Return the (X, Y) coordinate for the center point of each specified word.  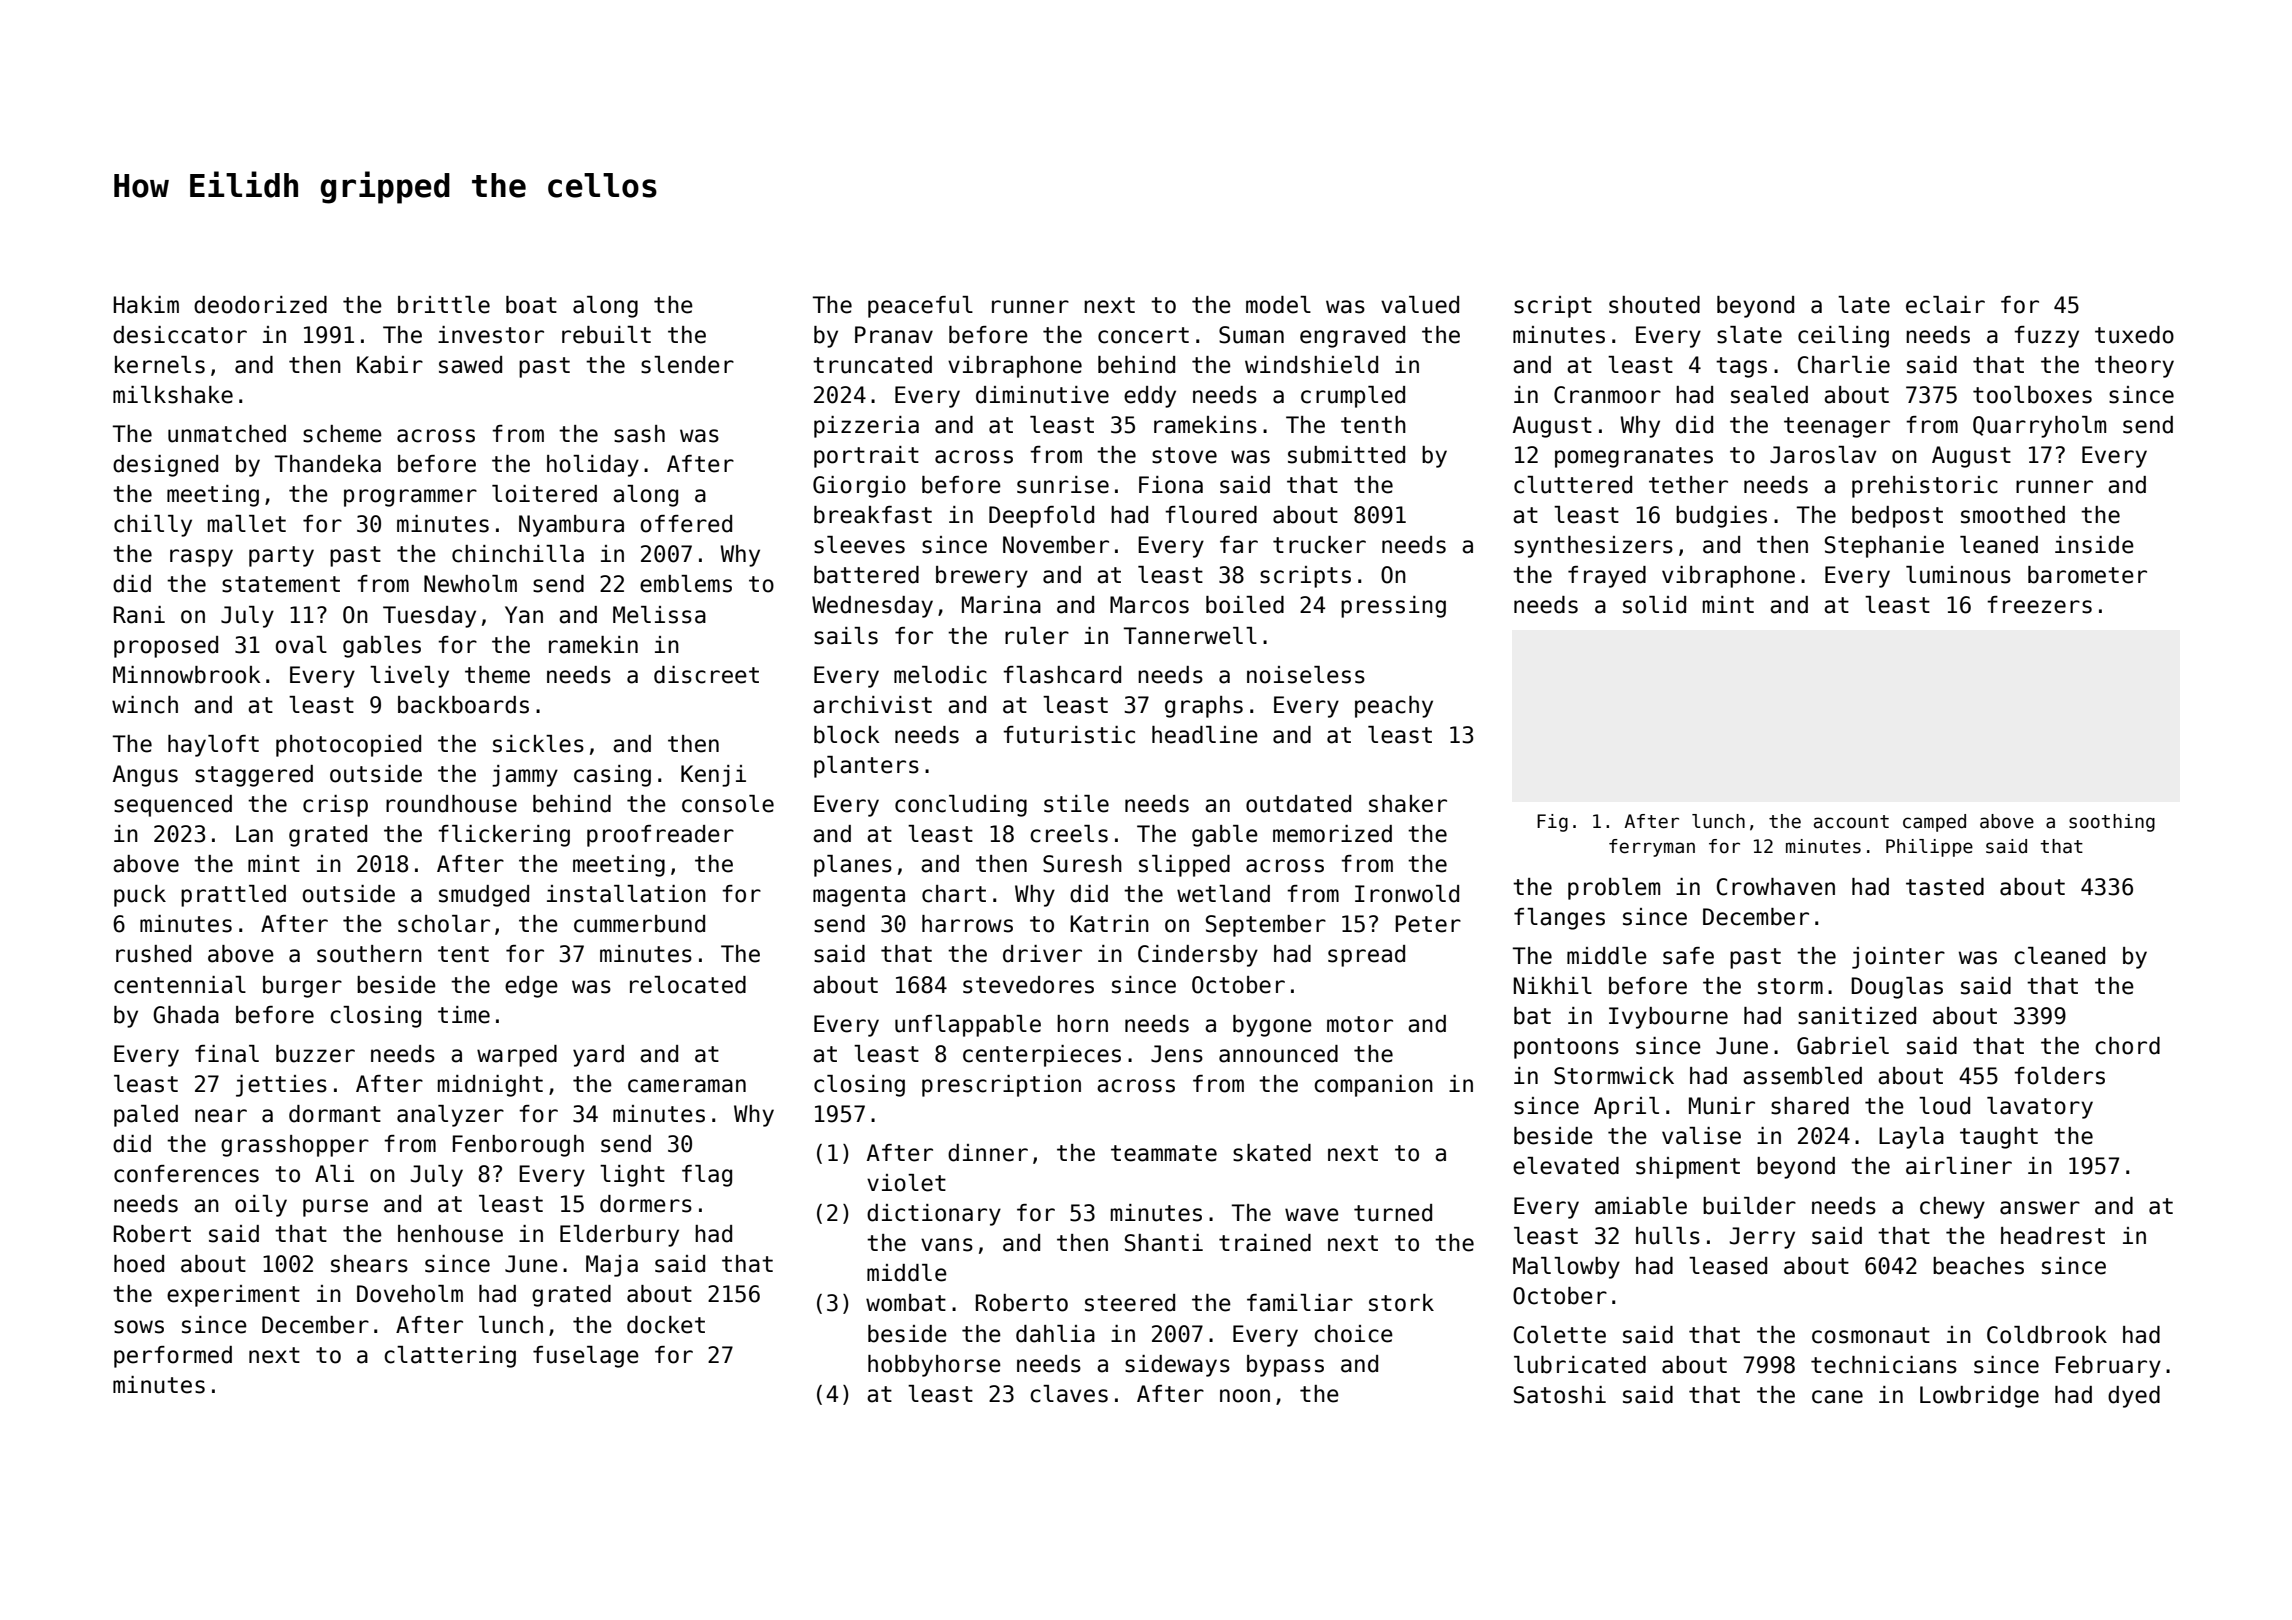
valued (1420, 305)
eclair (1945, 305)
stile (1076, 804)
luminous (1958, 575)
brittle (444, 305)
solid (1654, 605)
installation (626, 894)
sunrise (1063, 485)
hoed (139, 1264)
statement (281, 584)
